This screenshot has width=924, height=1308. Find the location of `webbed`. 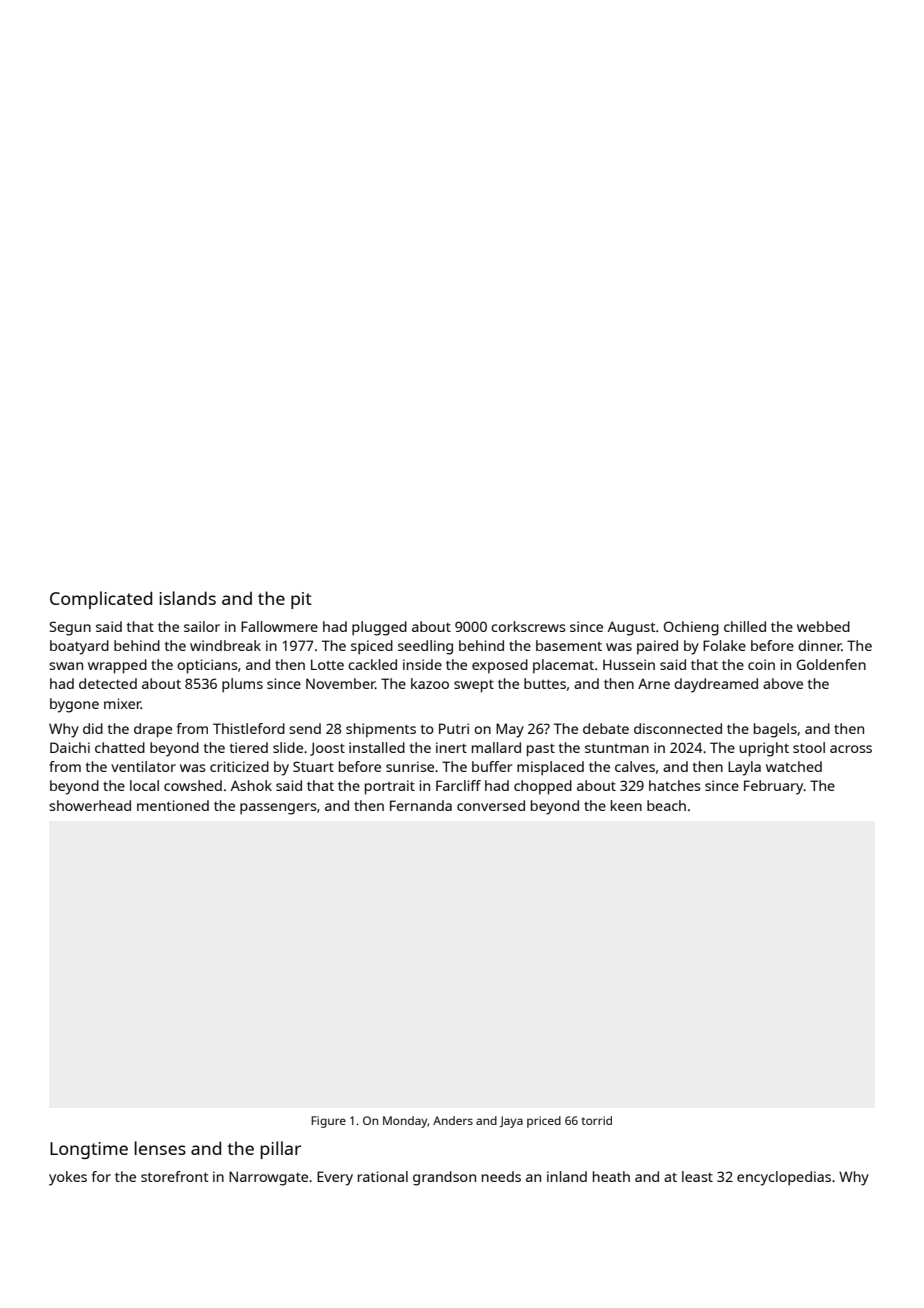

webbed is located at coordinates (823, 626).
